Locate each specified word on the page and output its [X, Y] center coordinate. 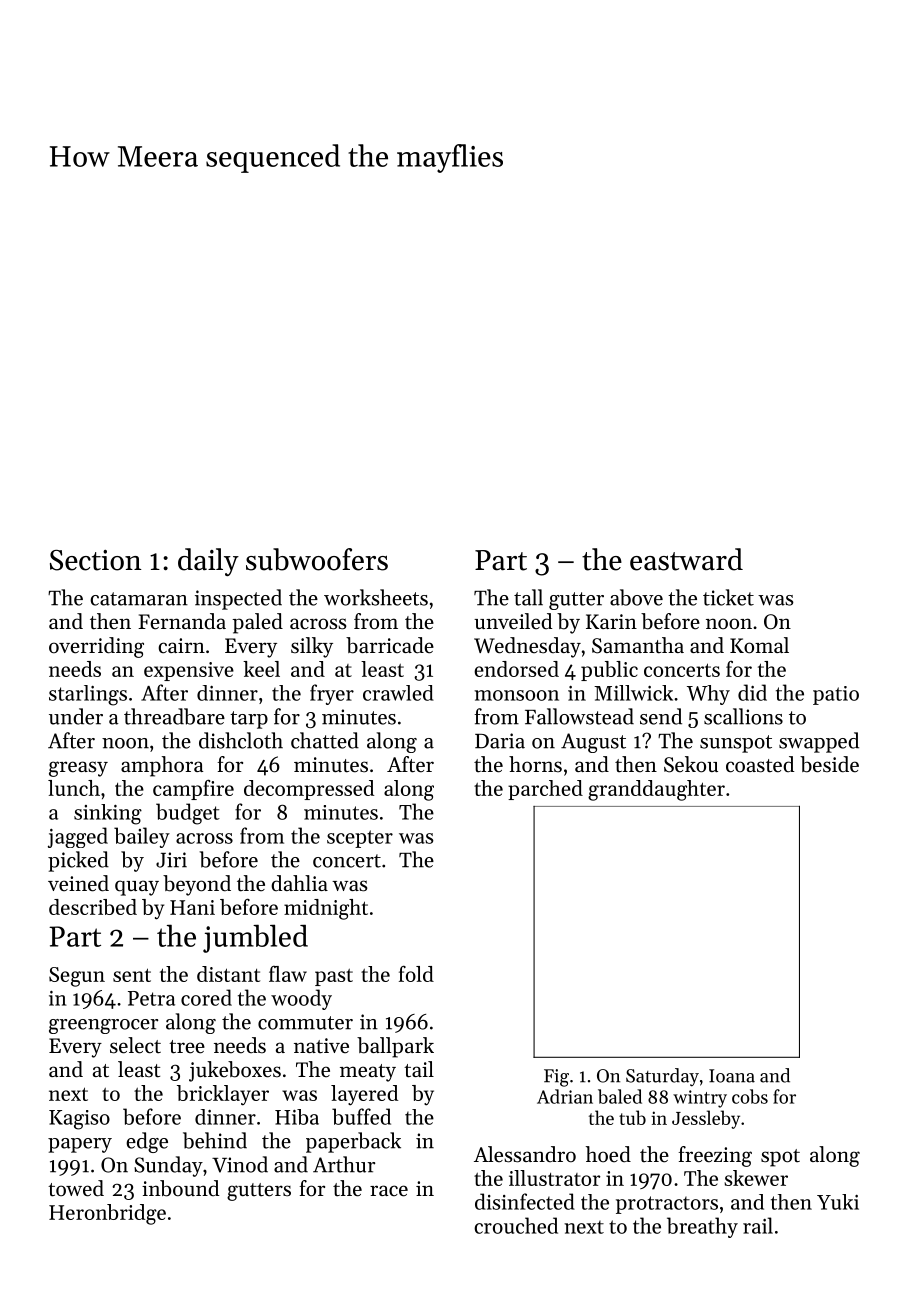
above [636, 597]
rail [758, 1225]
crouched [516, 1225]
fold [416, 973]
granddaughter [656, 790]
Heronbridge [107, 1214]
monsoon [516, 695]
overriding [96, 647]
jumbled [255, 938]
